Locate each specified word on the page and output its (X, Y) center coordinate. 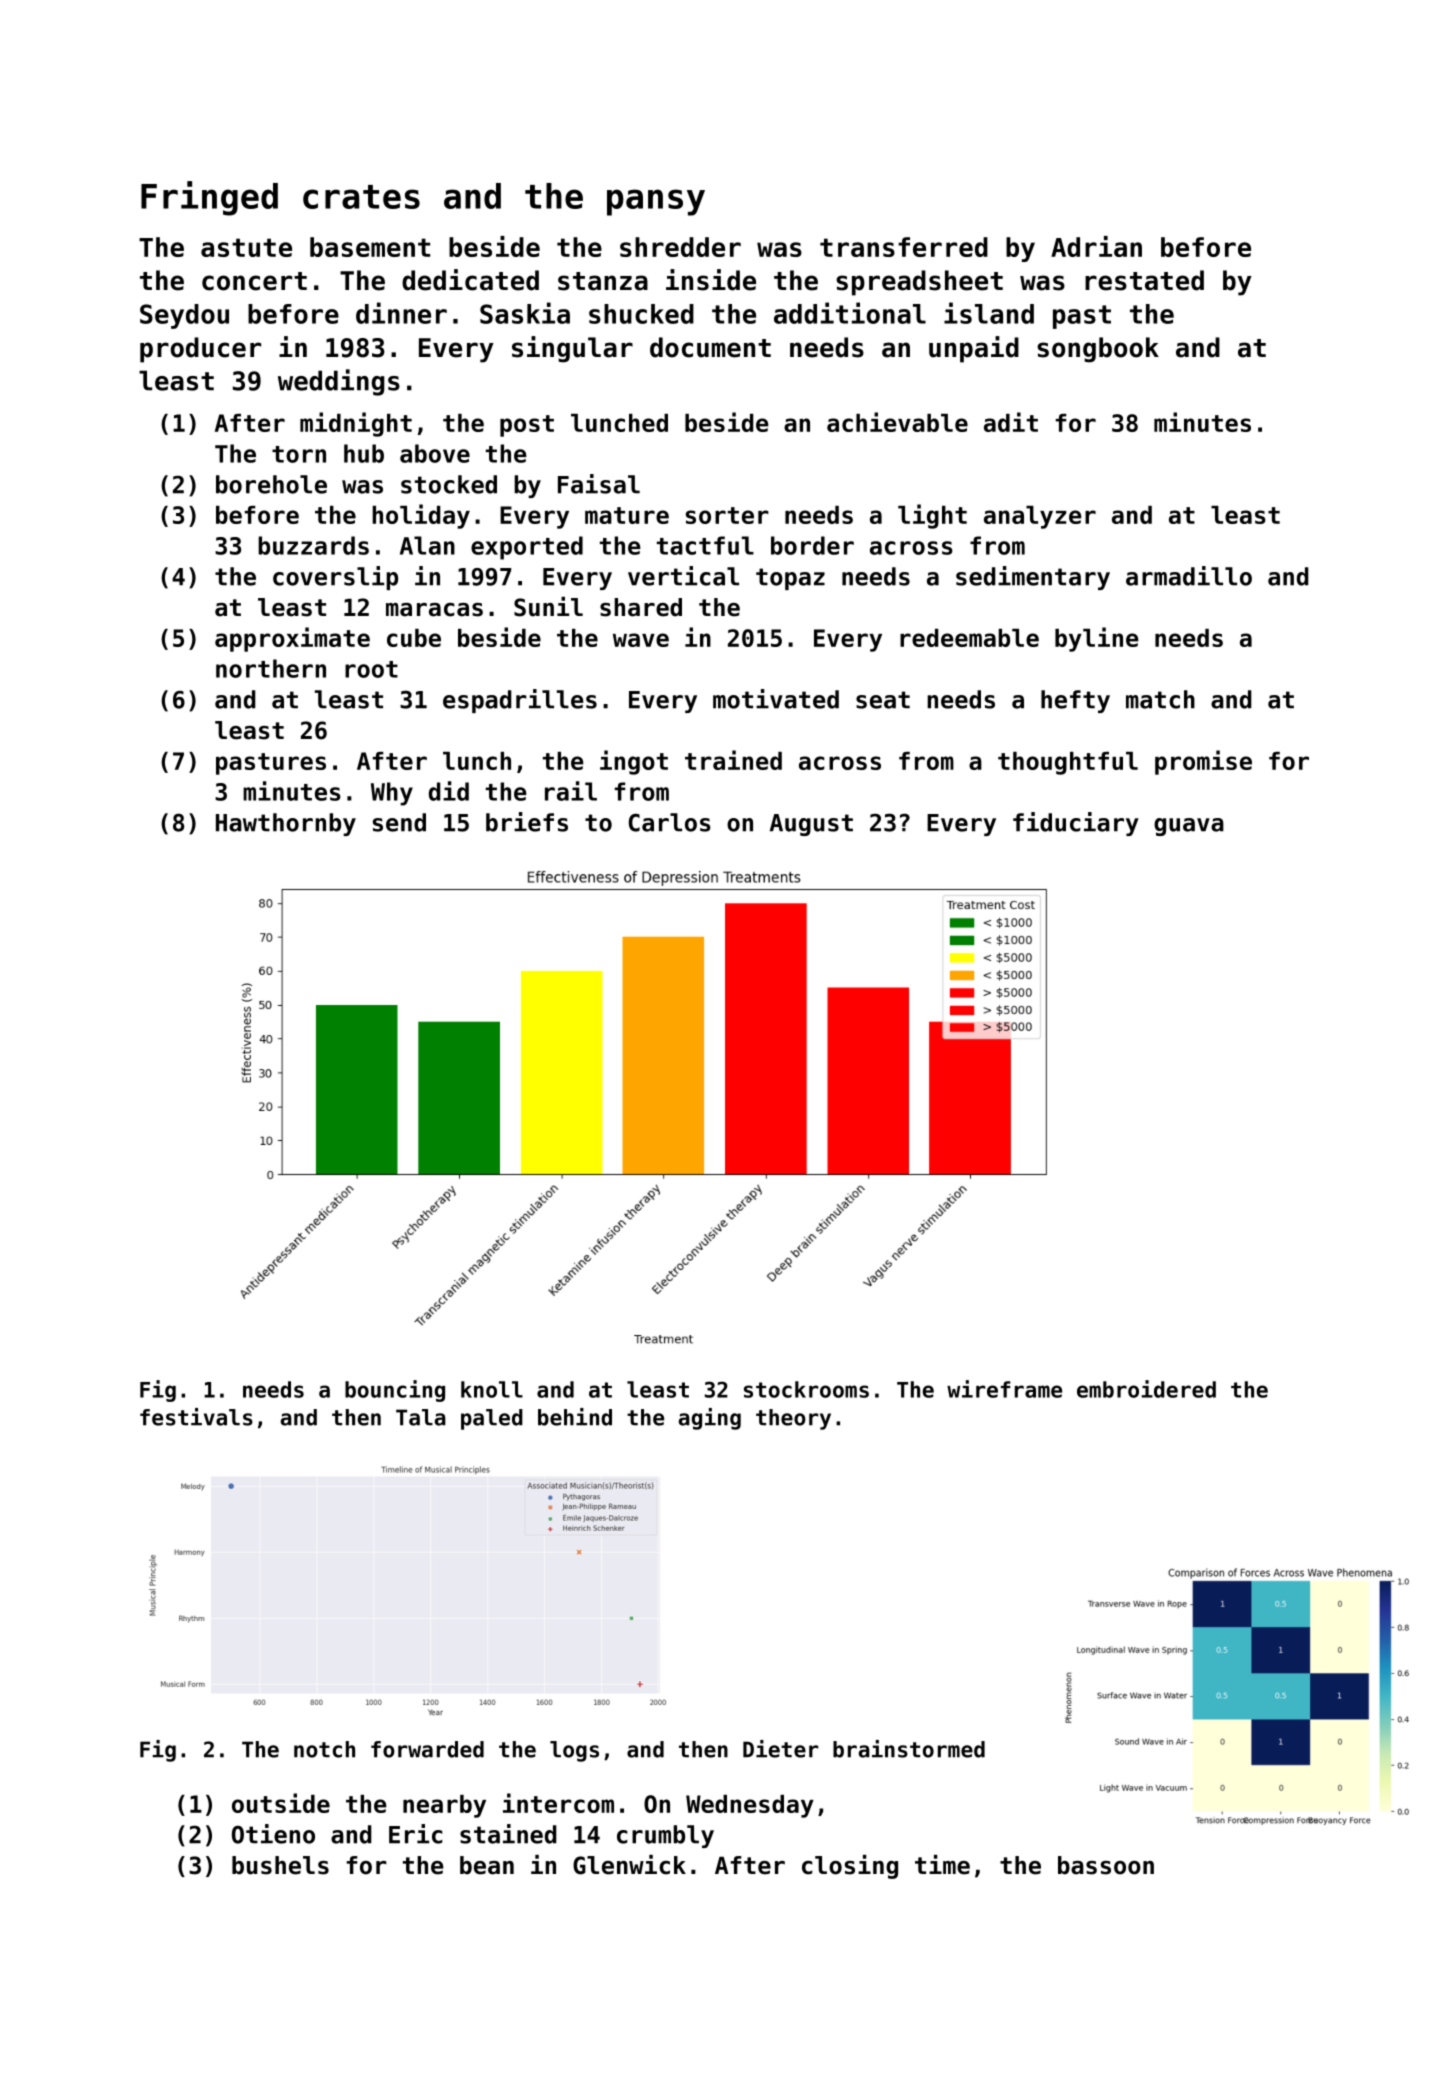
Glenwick (629, 1865)
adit (1011, 422)
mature (627, 515)
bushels (280, 1865)
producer (200, 350)
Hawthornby (286, 824)
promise (1203, 762)
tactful (705, 545)
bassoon (1106, 1865)
